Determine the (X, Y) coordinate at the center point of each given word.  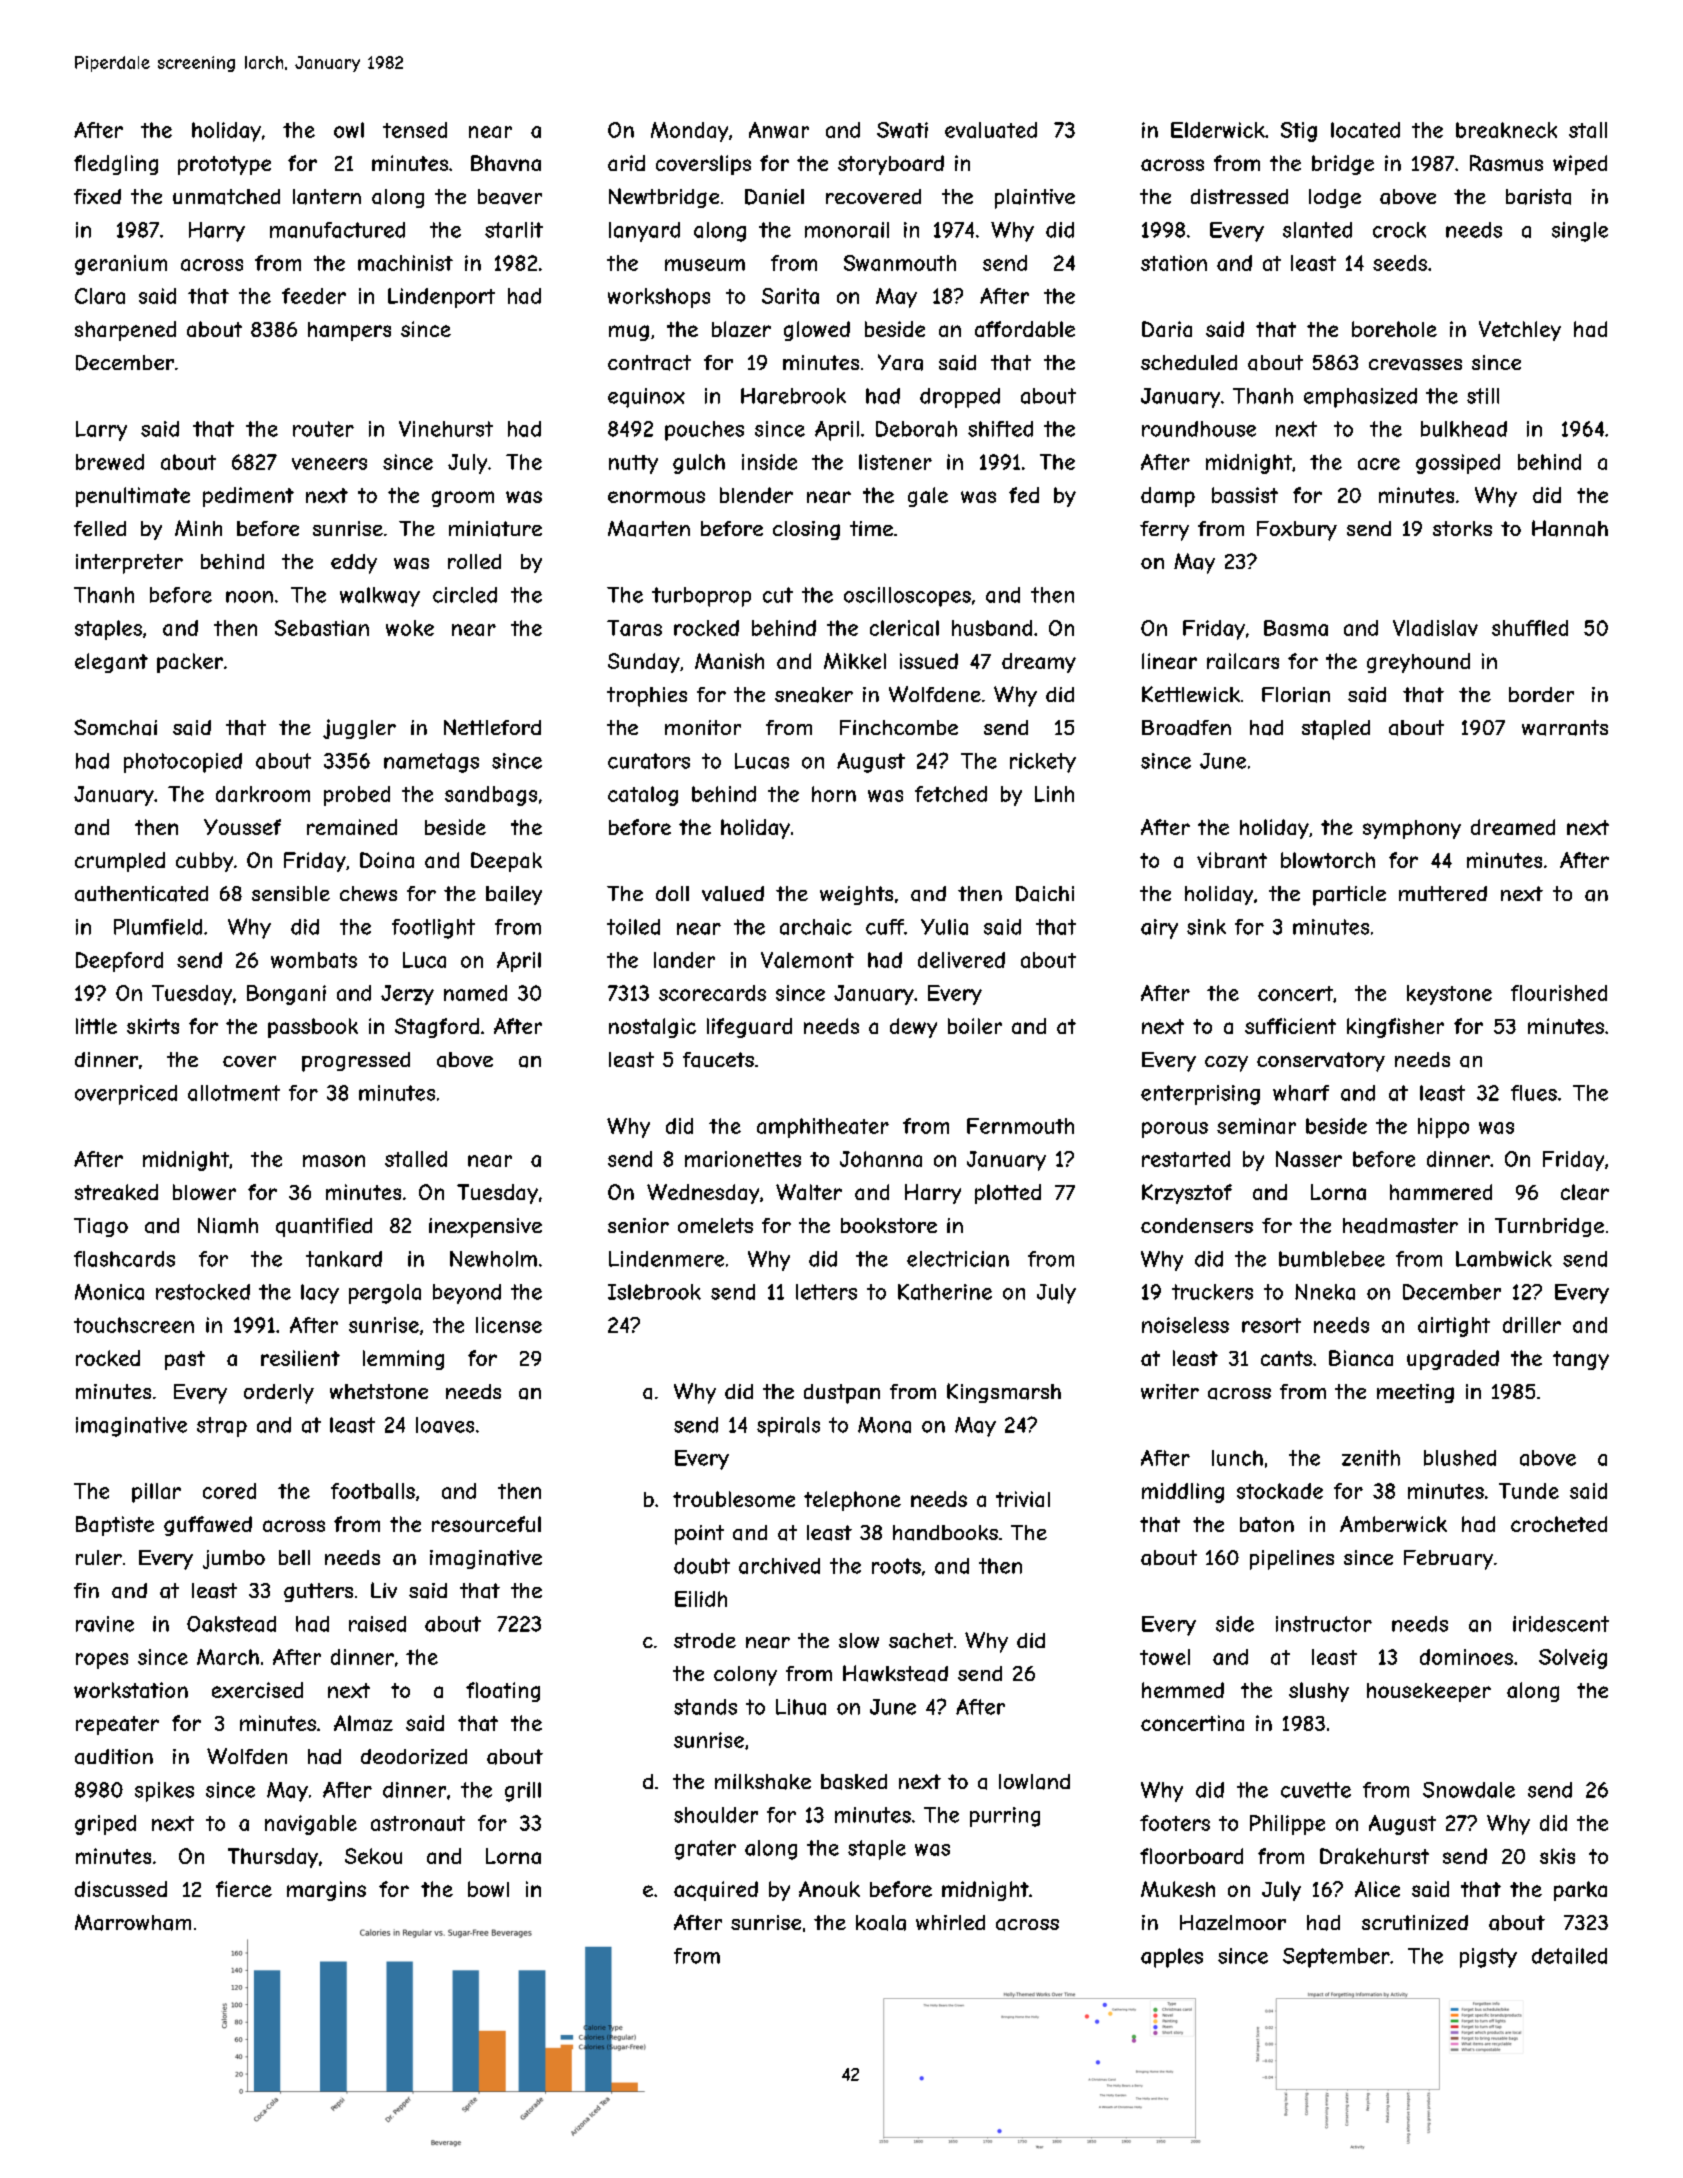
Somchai (115, 727)
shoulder (716, 1815)
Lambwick (1504, 1259)
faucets (718, 1060)
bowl (488, 1889)
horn (834, 794)
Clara (100, 296)
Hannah (1570, 528)
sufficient (1290, 1026)
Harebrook (793, 396)
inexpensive (485, 1228)
